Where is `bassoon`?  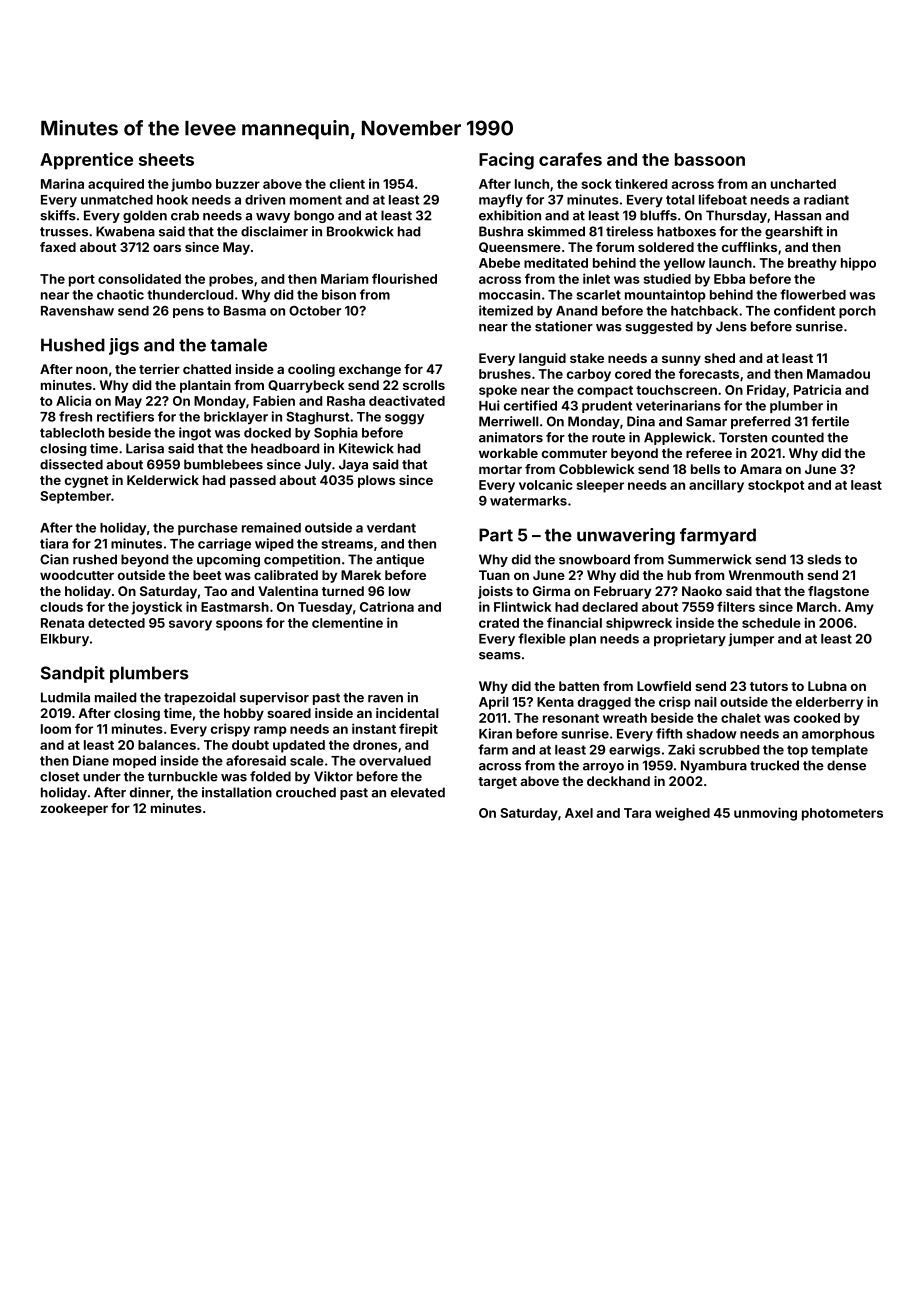
bassoon is located at coordinates (710, 159).
